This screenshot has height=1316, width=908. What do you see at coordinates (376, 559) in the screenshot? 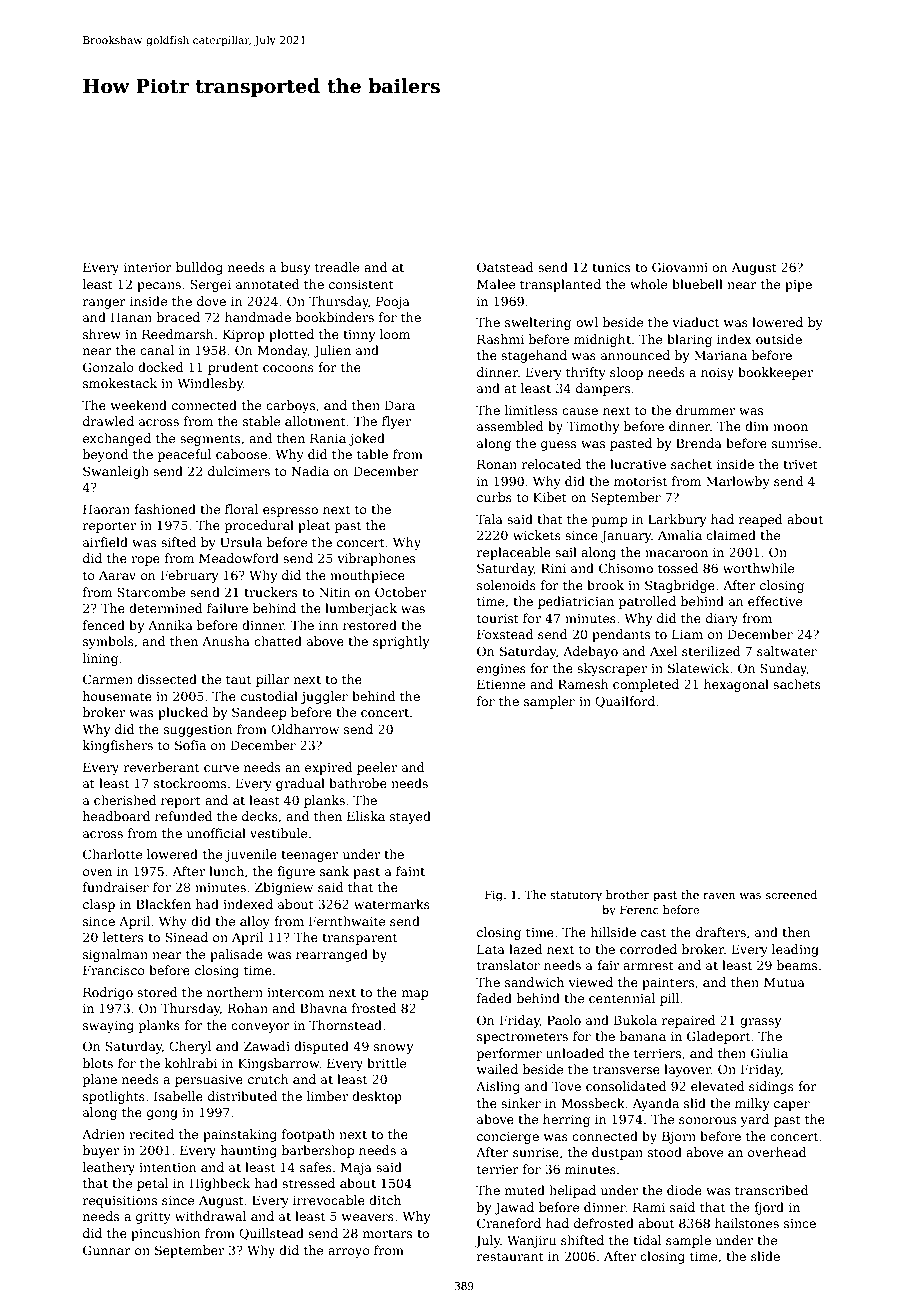
I see `vibraphones` at bounding box center [376, 559].
